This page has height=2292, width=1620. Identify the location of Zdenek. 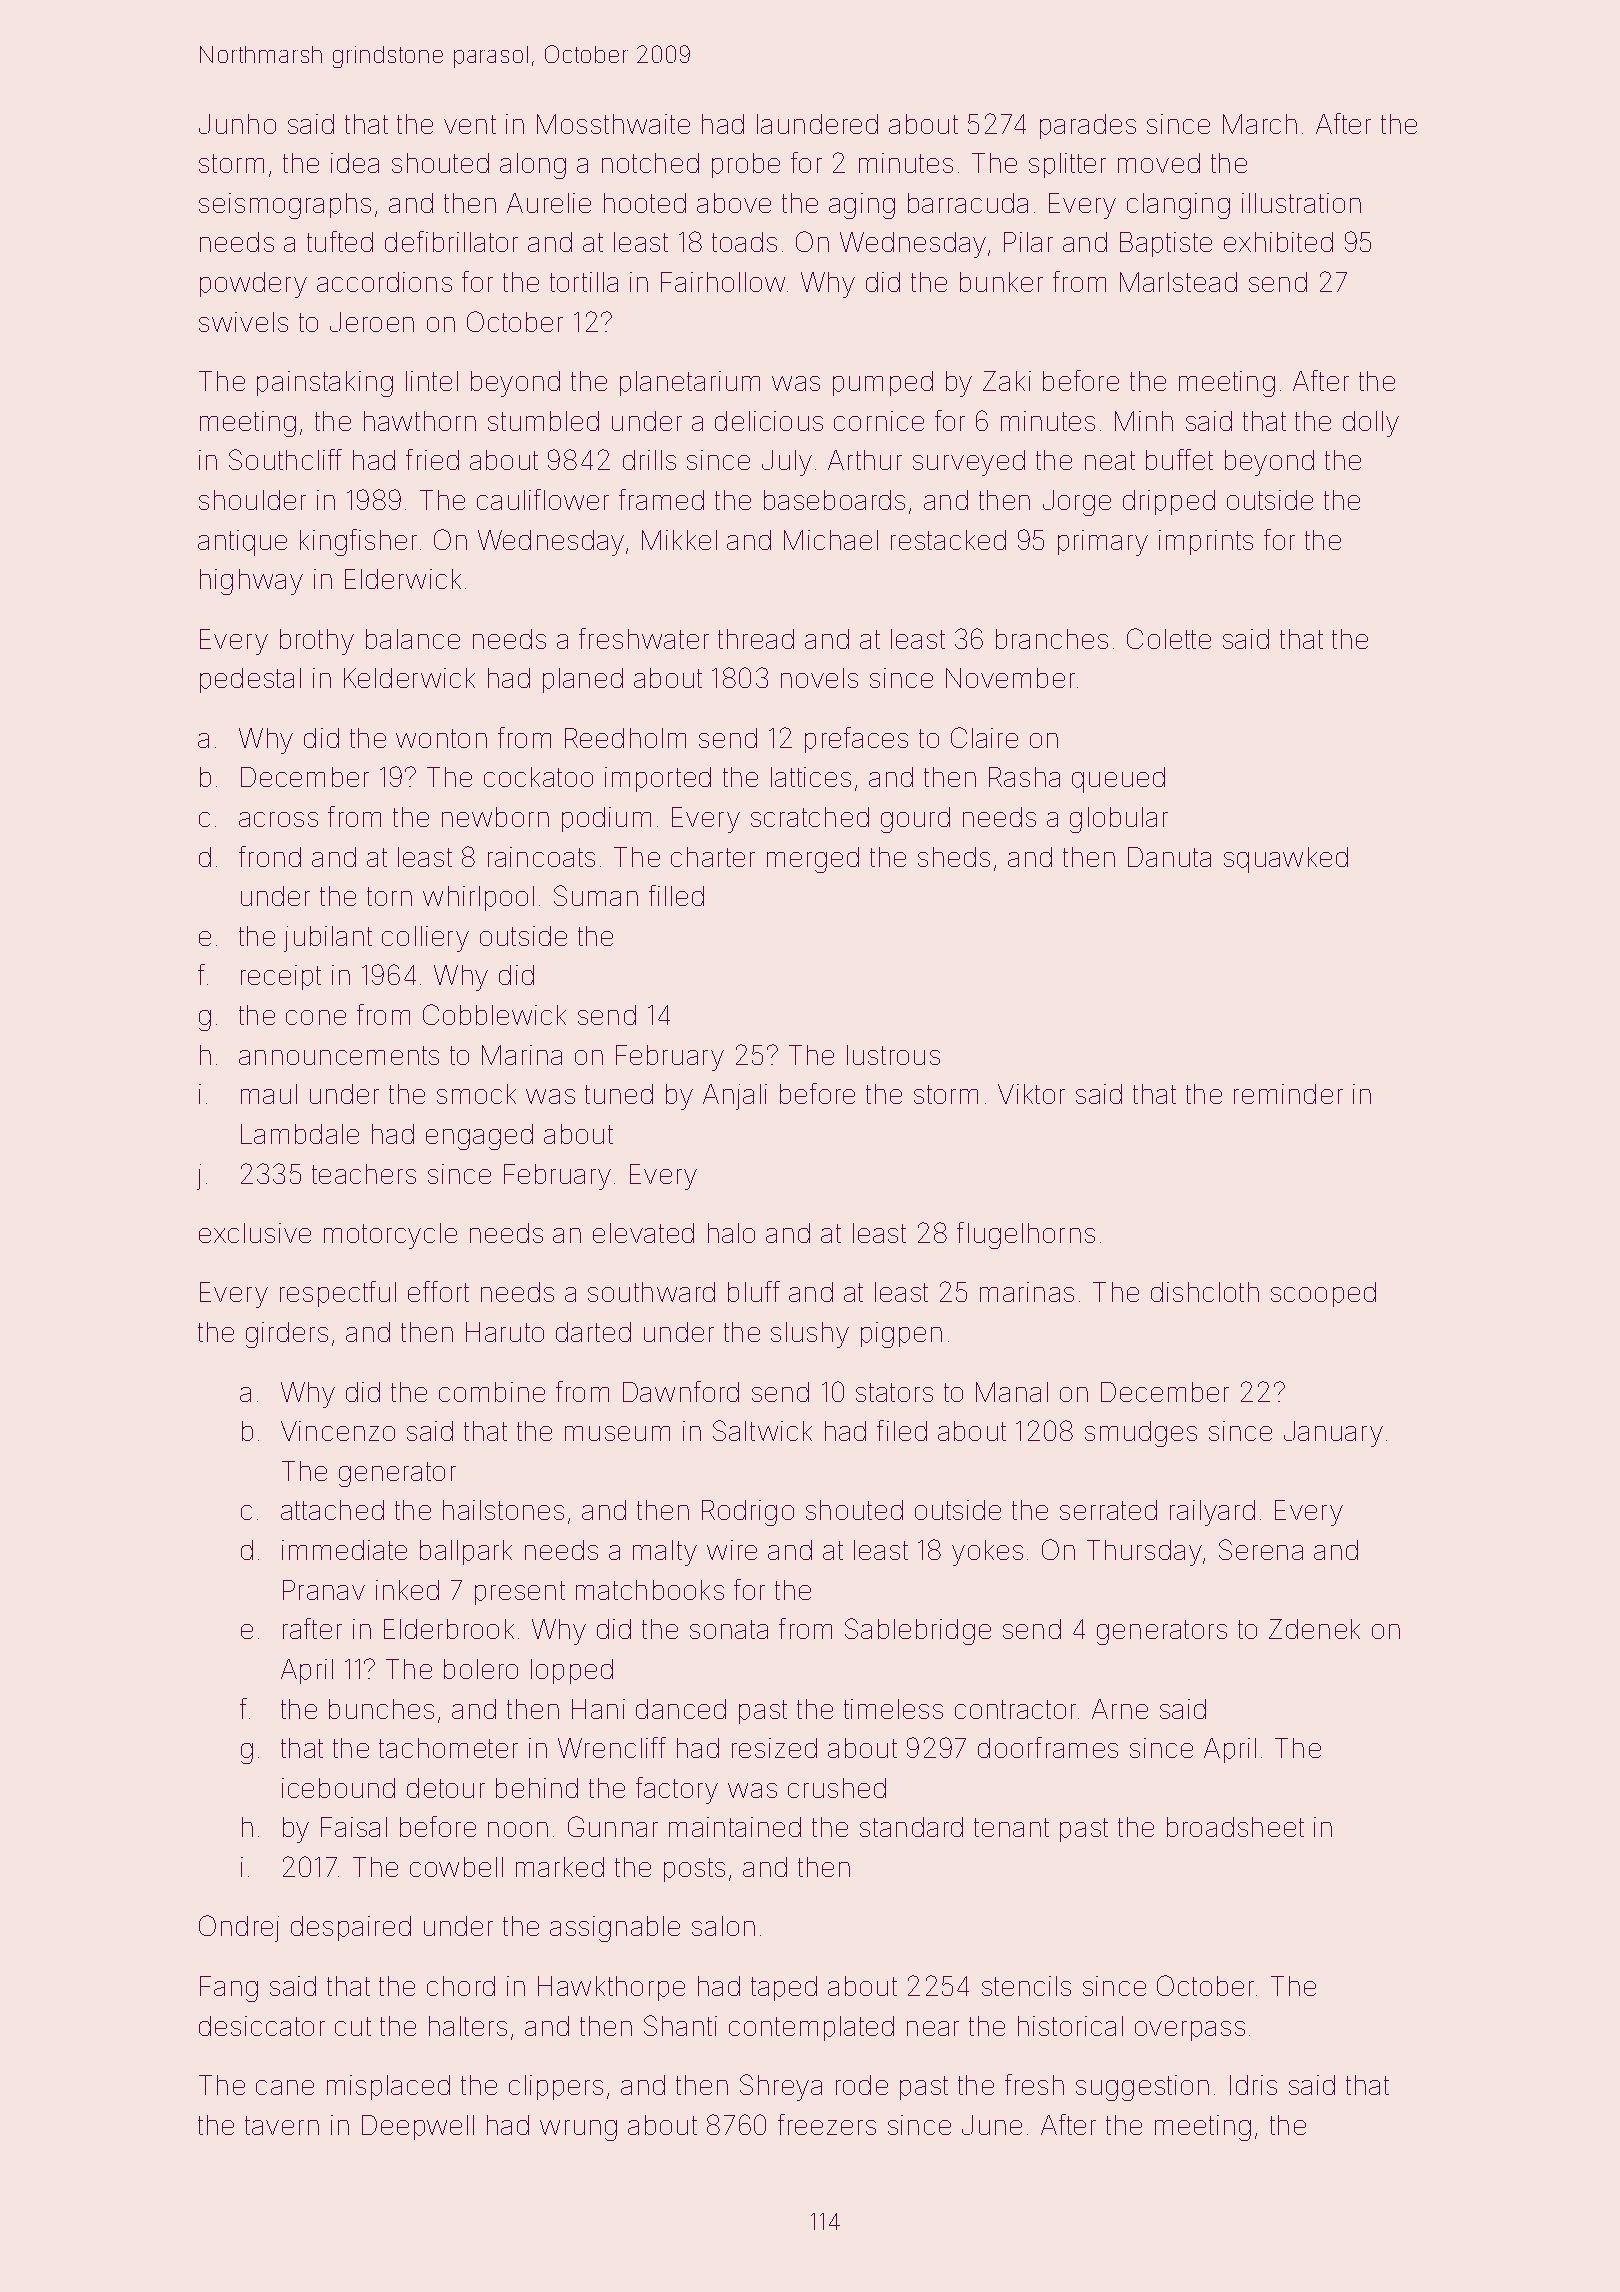
(1314, 1629).
